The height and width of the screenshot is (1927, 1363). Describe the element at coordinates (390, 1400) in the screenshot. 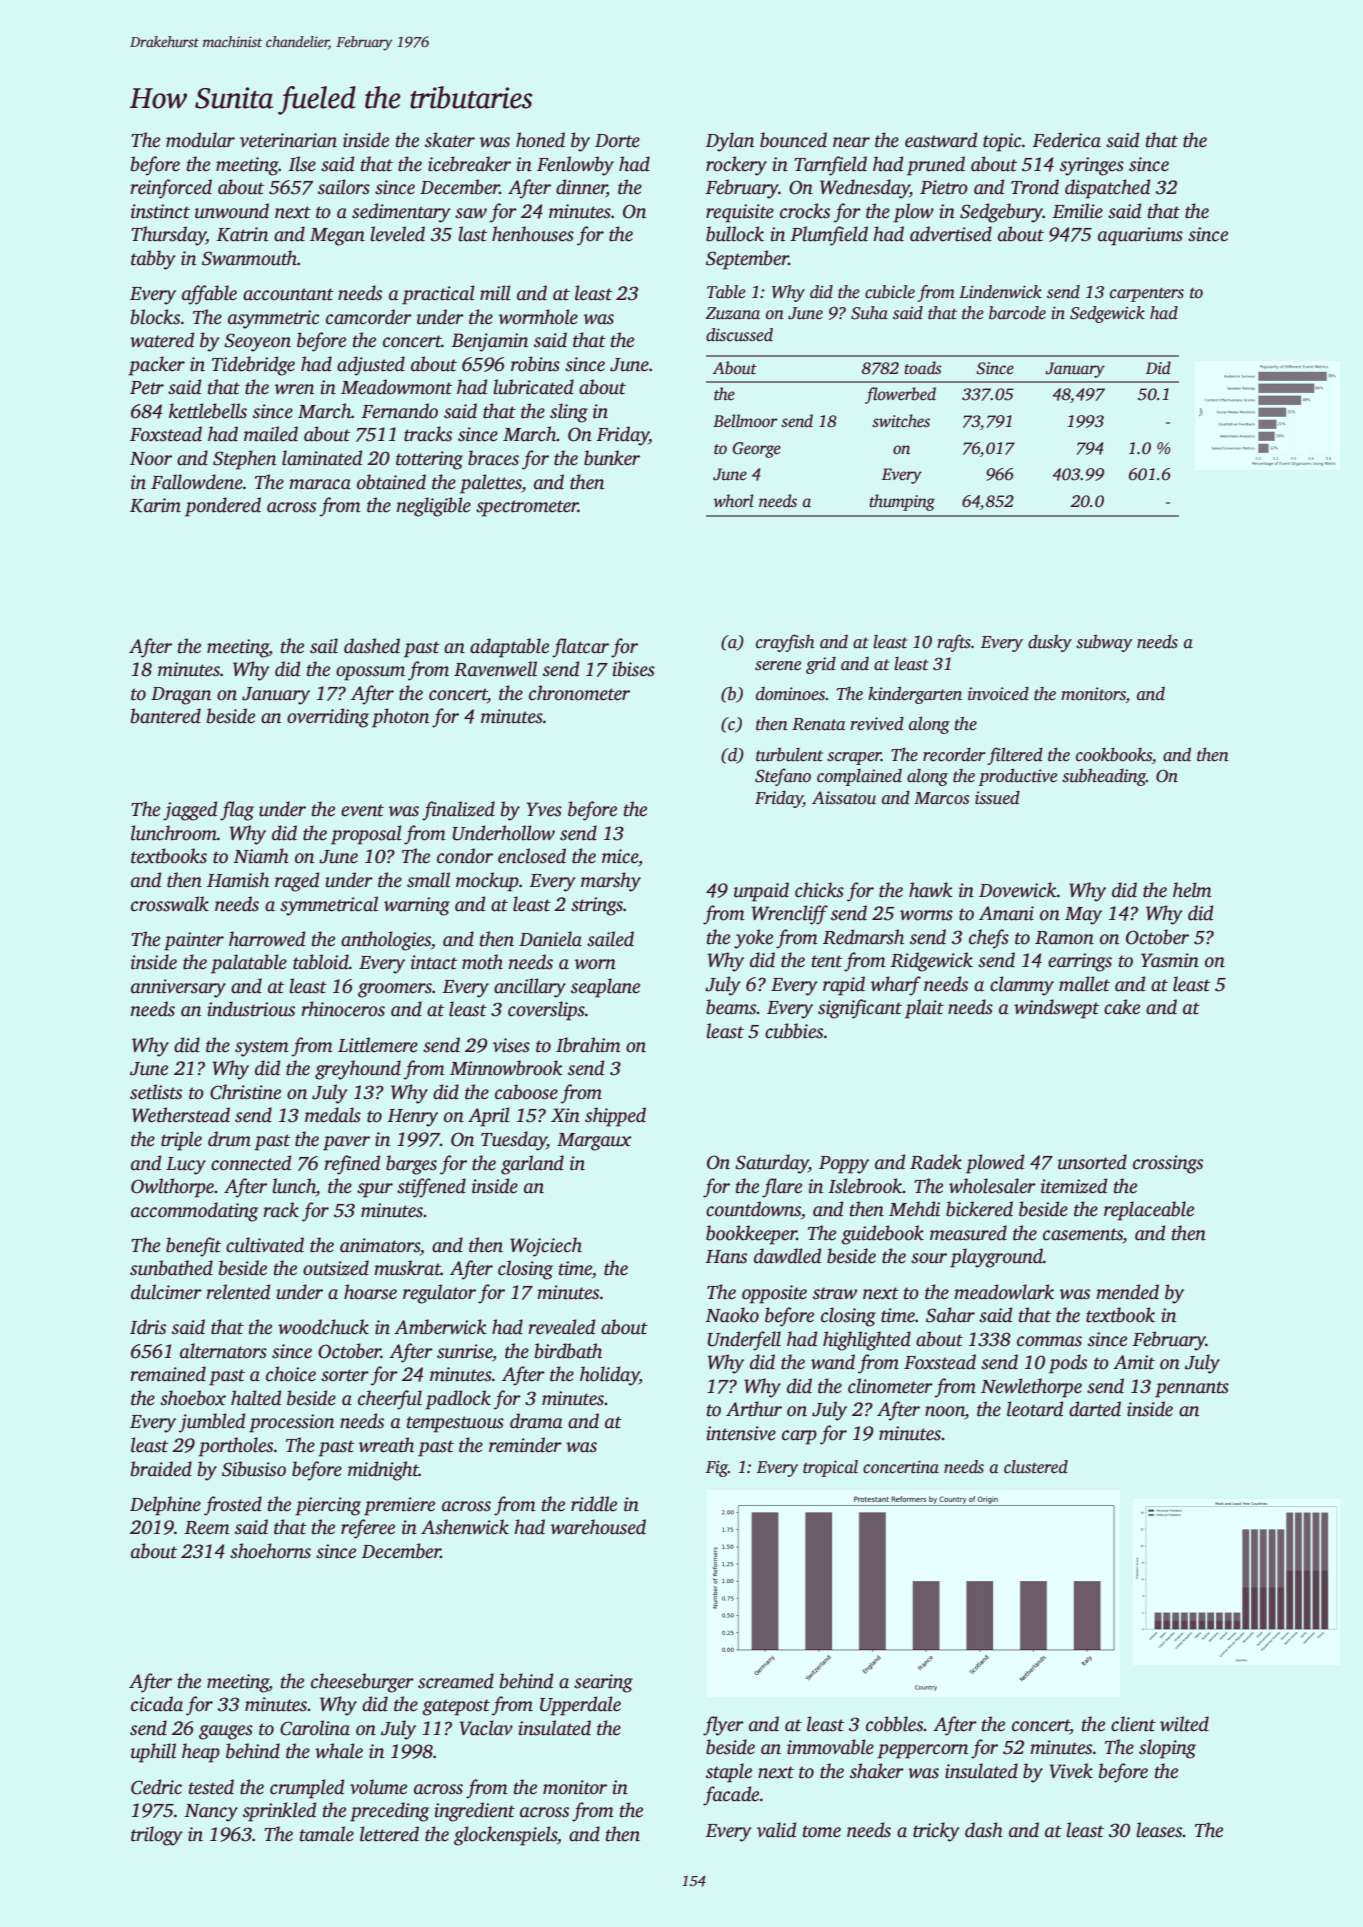

I see `cheerful` at that location.
